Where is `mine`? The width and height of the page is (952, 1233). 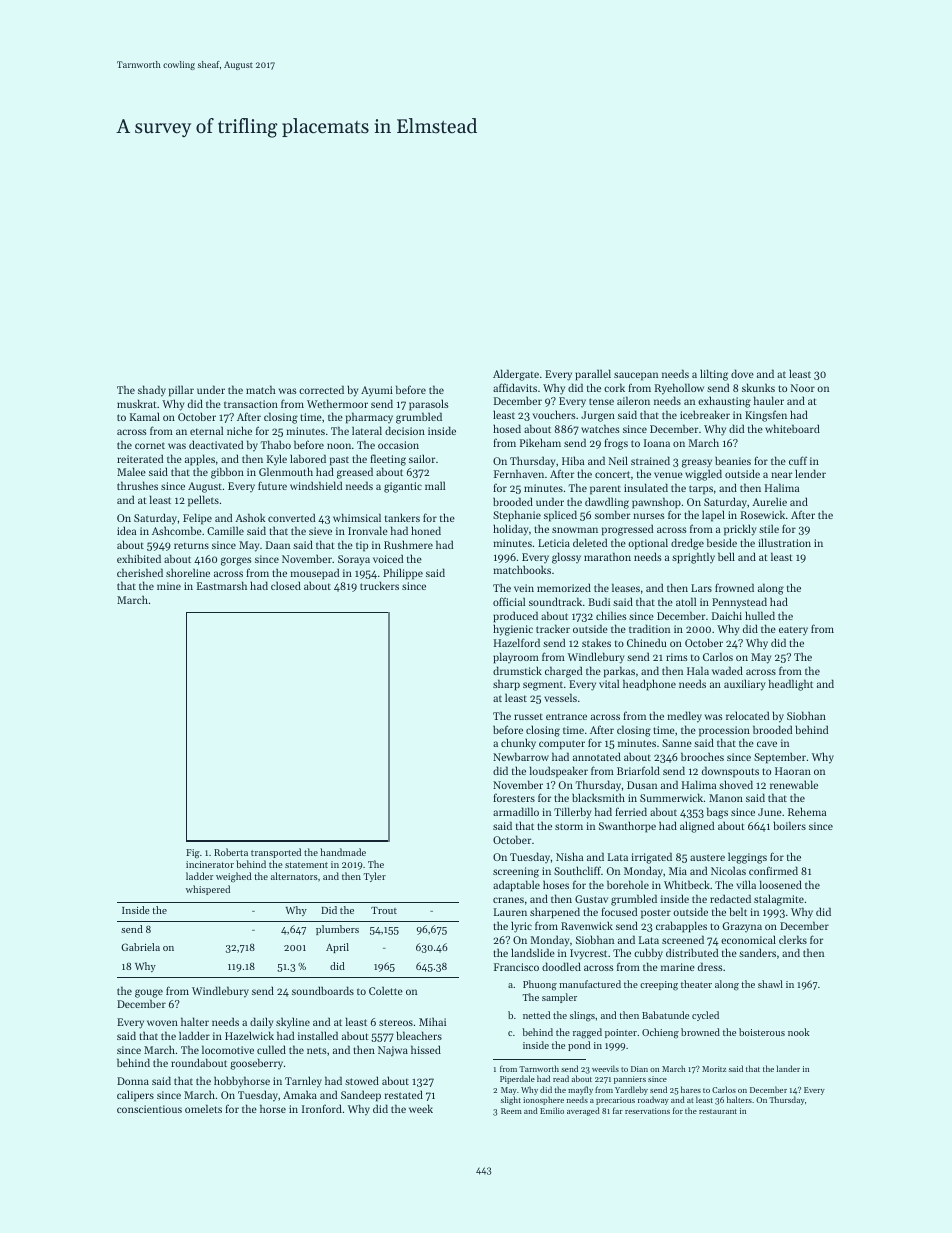 mine is located at coordinates (169, 586).
